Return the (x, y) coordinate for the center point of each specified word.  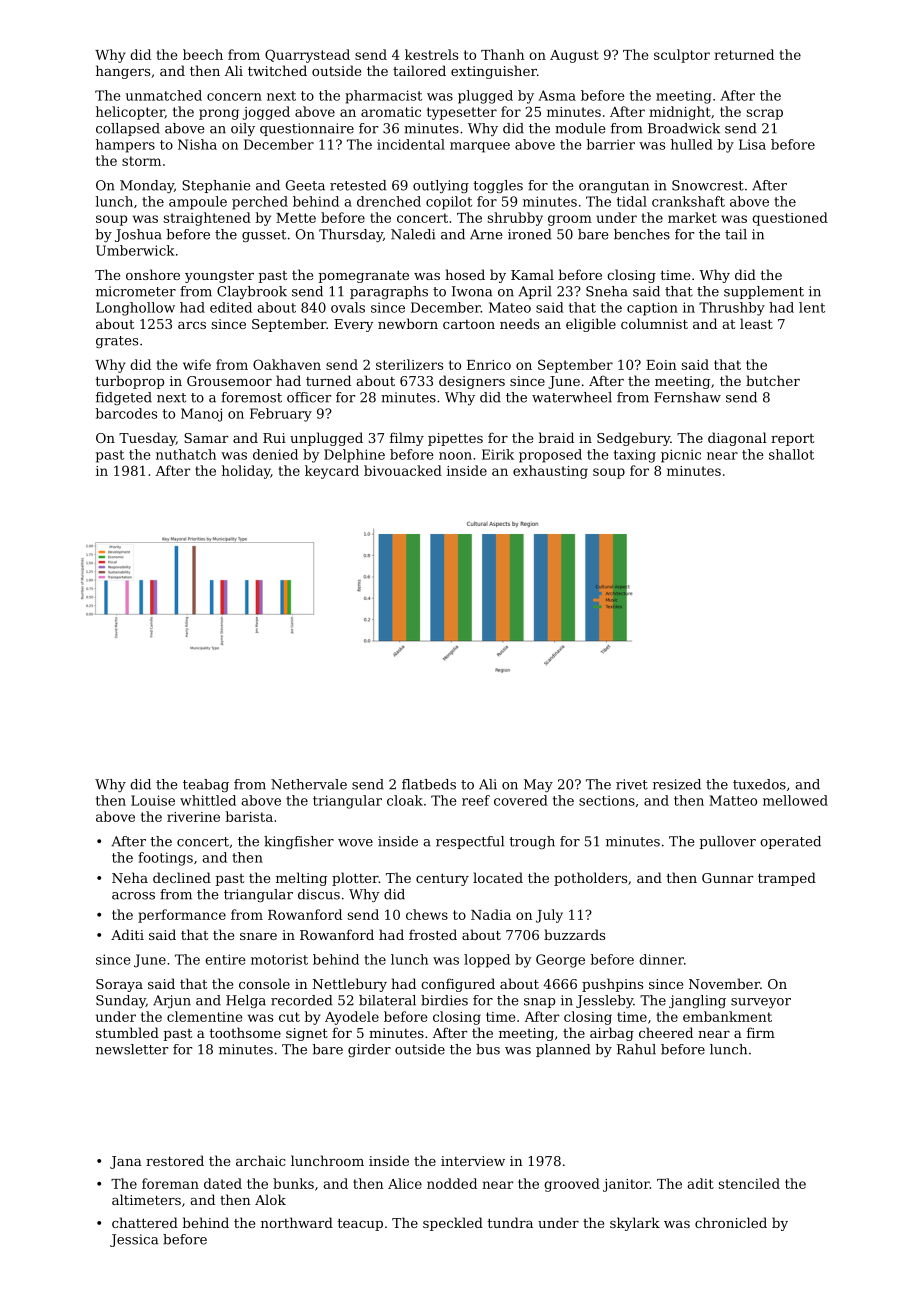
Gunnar (727, 878)
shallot (791, 454)
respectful (470, 842)
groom (570, 220)
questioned (790, 219)
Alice (405, 1183)
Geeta (305, 185)
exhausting (550, 472)
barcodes (126, 413)
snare (258, 936)
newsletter (132, 1049)
